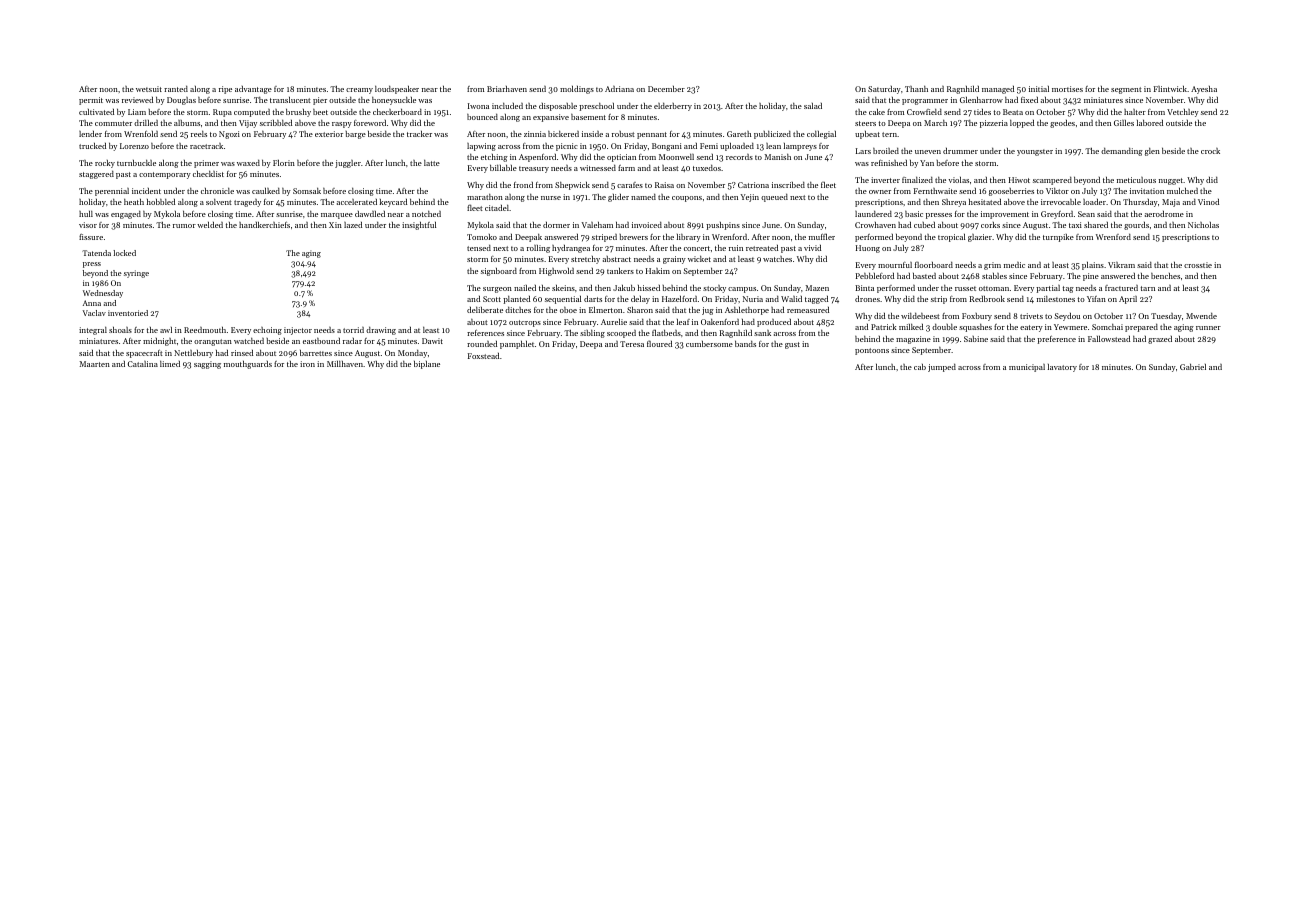  I want to click on labored, so click(1150, 123).
